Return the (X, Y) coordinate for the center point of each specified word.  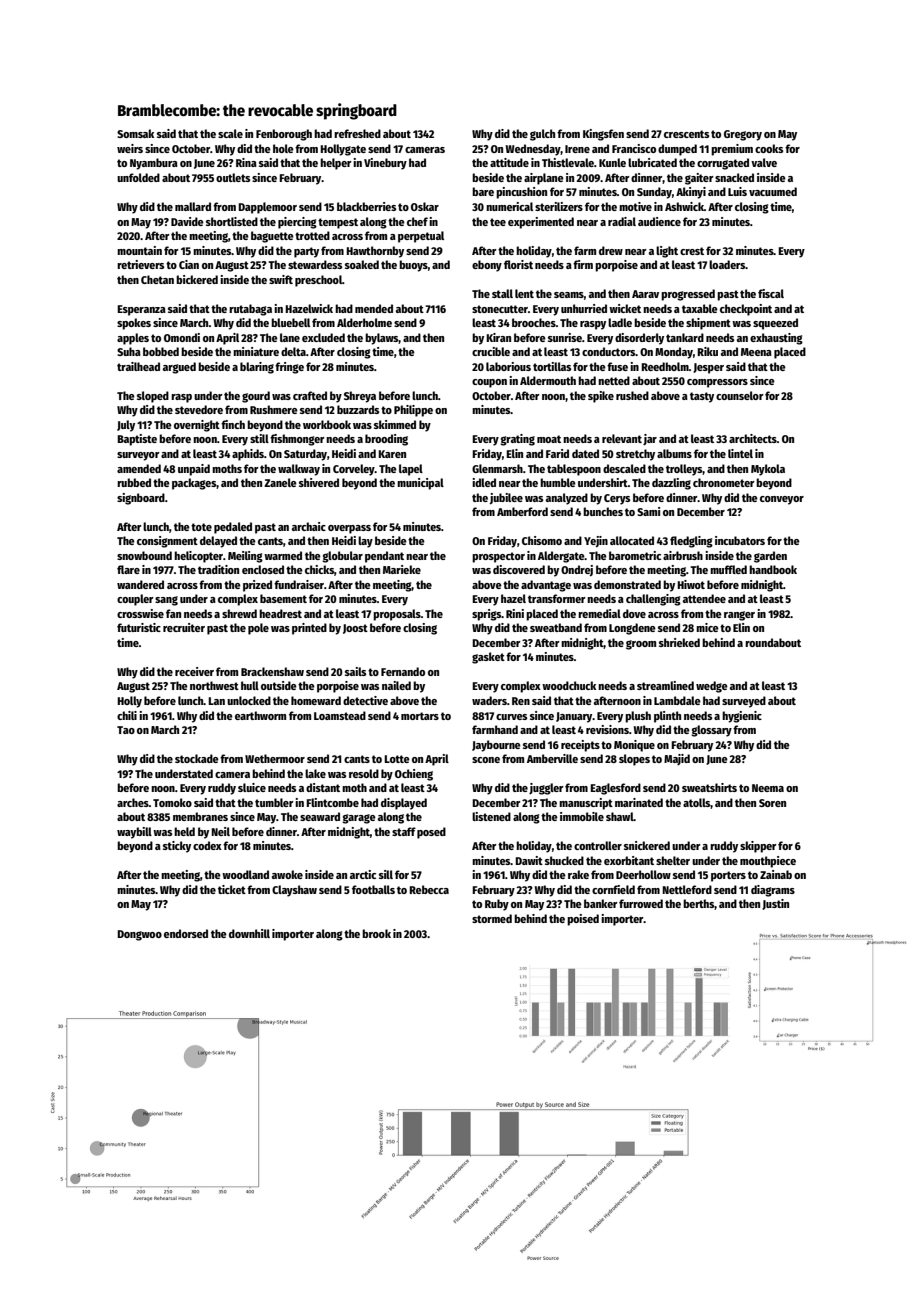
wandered (140, 584)
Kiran (498, 337)
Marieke (402, 569)
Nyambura (154, 164)
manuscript (586, 804)
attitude (509, 162)
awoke (287, 874)
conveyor (782, 500)
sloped (153, 397)
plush (638, 717)
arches (133, 802)
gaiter (699, 179)
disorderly (639, 339)
